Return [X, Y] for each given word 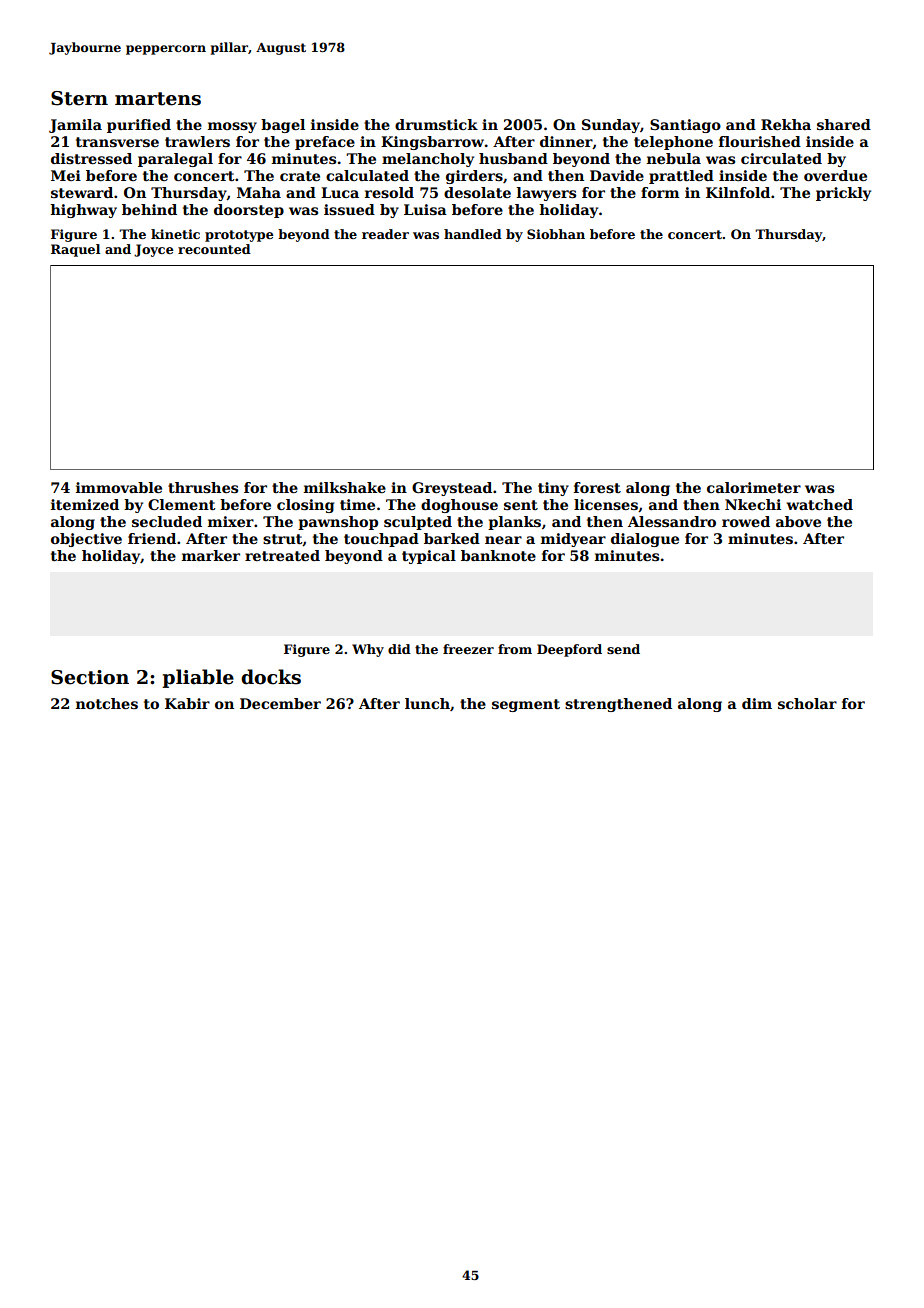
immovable [119, 487]
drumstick [436, 124]
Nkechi [753, 504]
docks [271, 677]
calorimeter [754, 487]
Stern [79, 98]
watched [819, 504]
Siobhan [556, 234]
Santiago [685, 126]
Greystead [452, 489]
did [399, 649]
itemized [85, 504]
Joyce [154, 250]
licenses [606, 504]
